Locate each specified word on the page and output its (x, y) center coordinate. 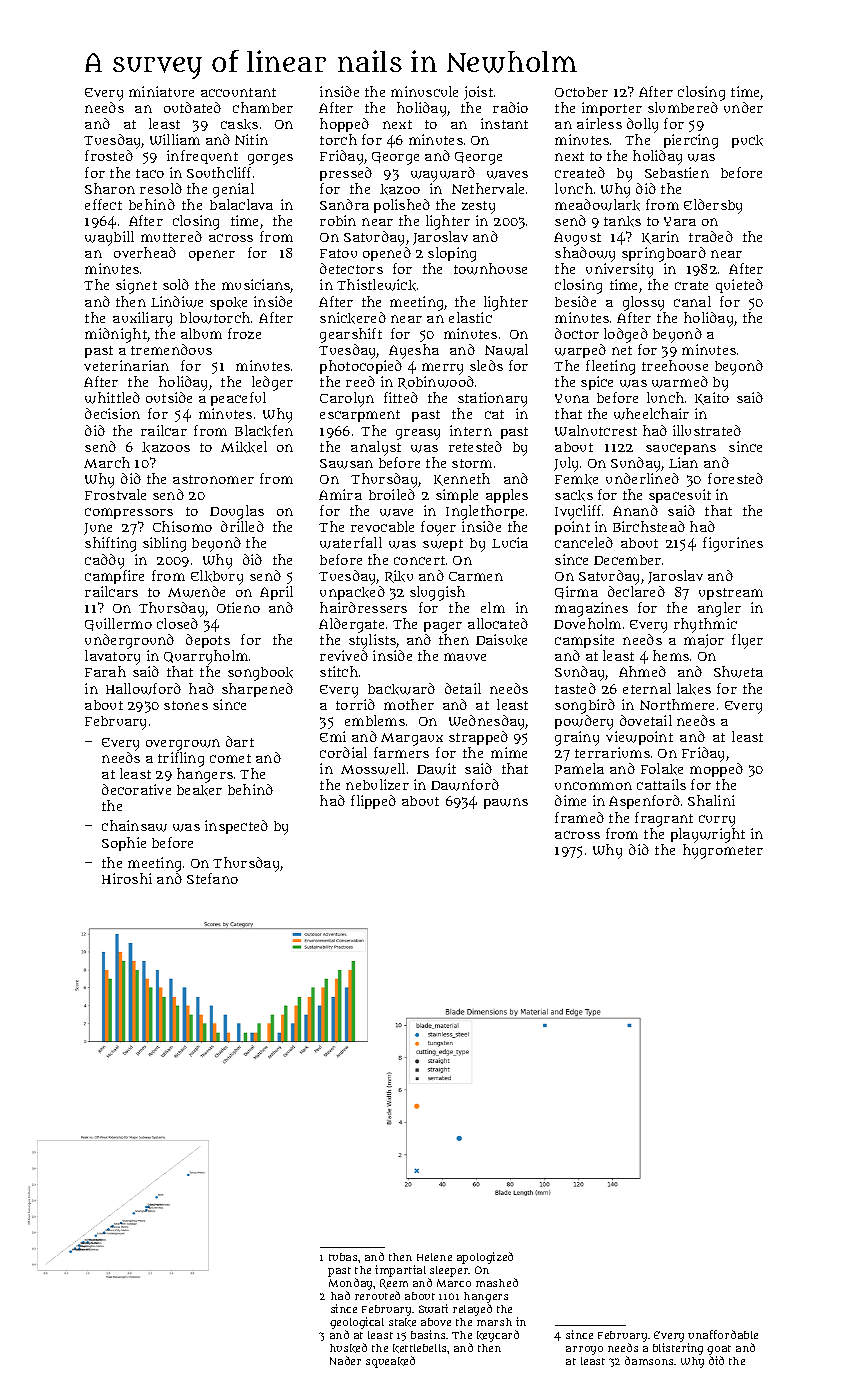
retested (475, 446)
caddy (104, 561)
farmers (401, 752)
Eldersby (713, 206)
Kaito (712, 398)
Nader (345, 1360)
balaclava (241, 204)
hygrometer (723, 851)
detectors (351, 268)
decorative (136, 789)
